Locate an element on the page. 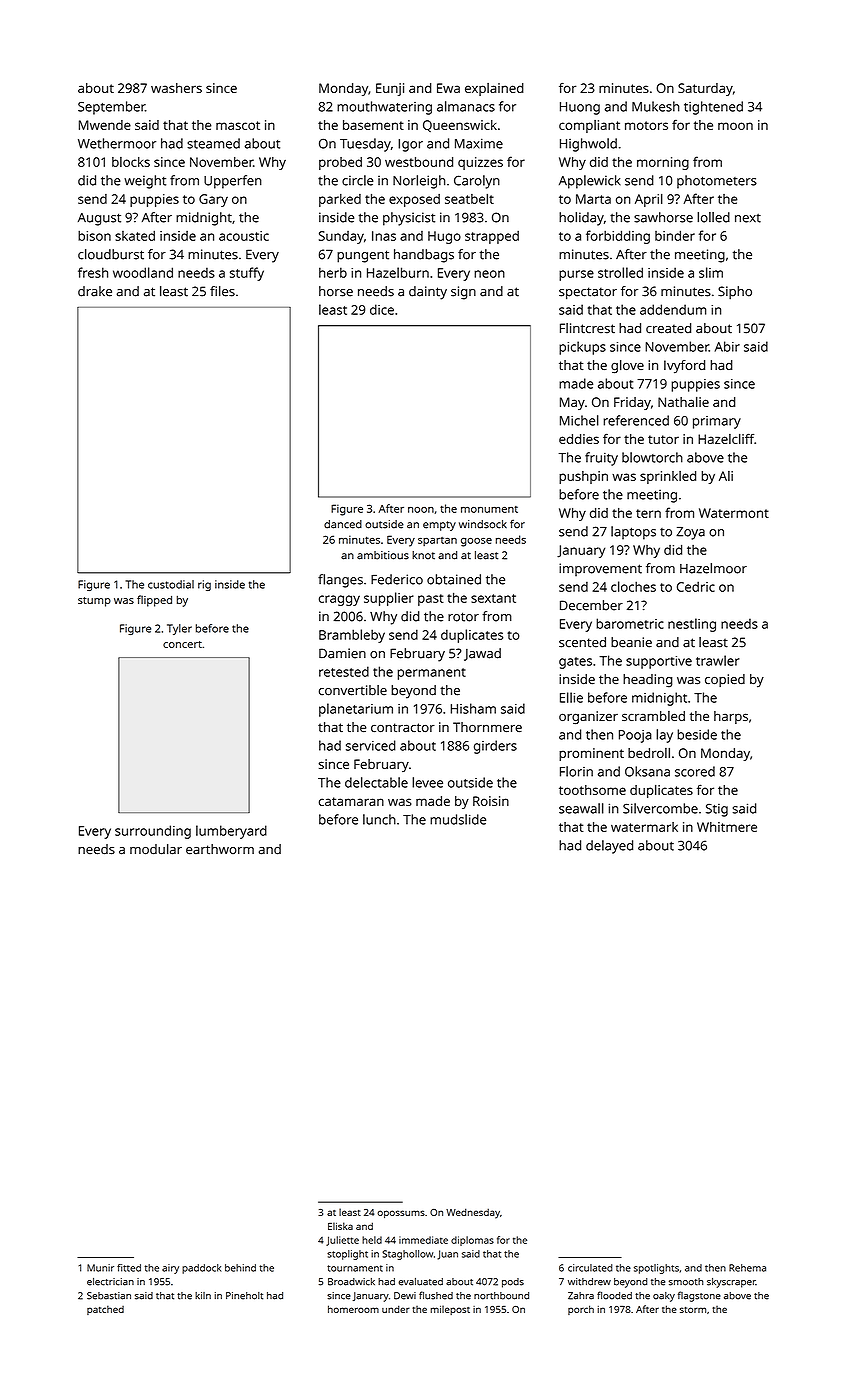 Image resolution: width=849 pixels, height=1400 pixels. concert is located at coordinates (182, 644).
